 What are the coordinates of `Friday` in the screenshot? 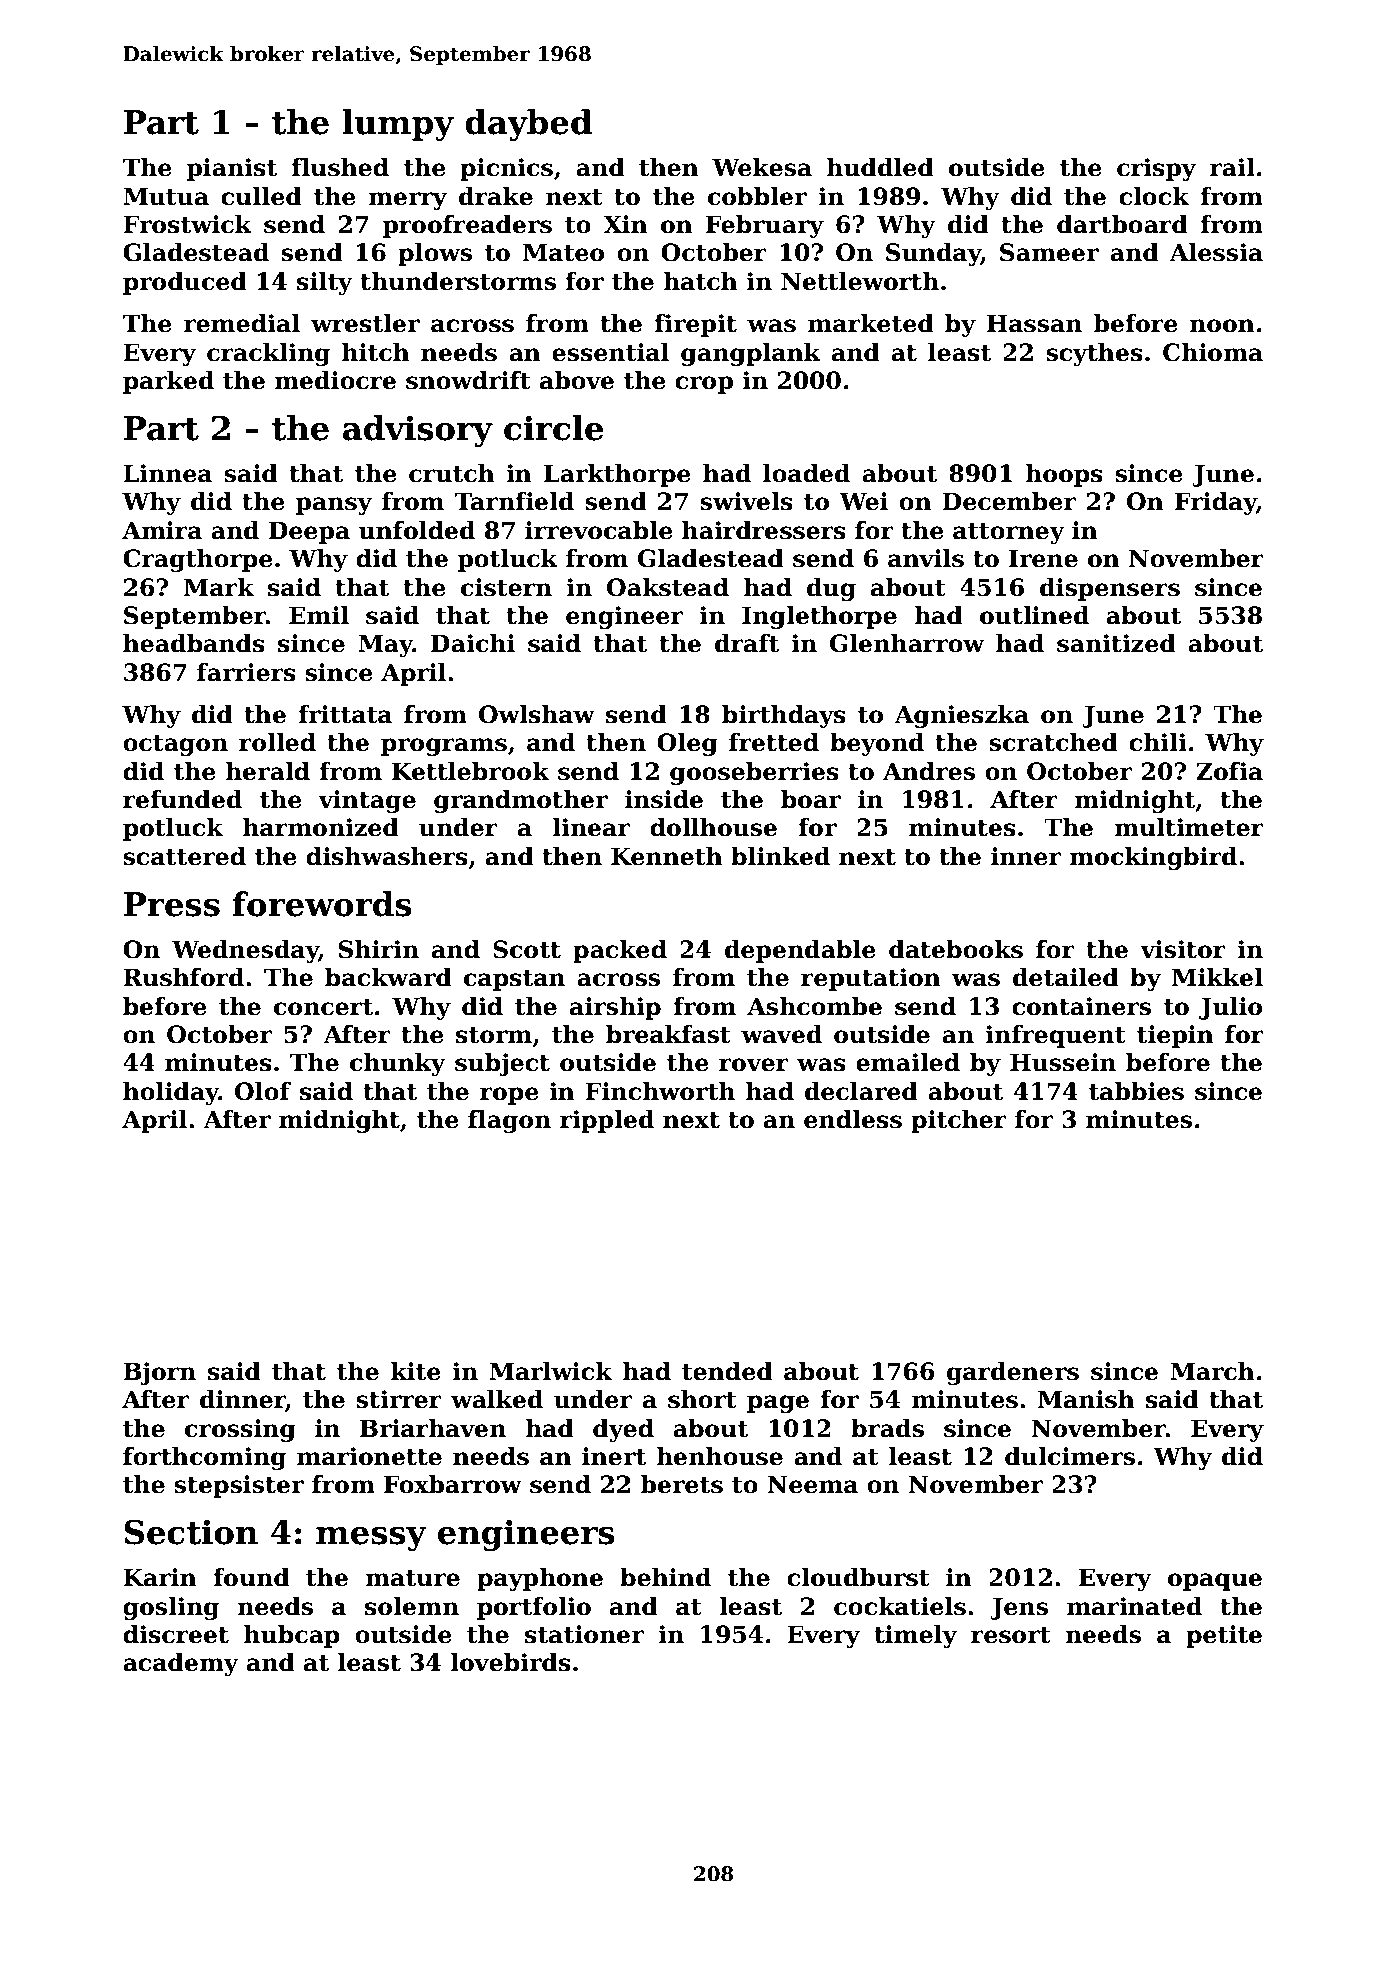 It's located at (1216, 503).
